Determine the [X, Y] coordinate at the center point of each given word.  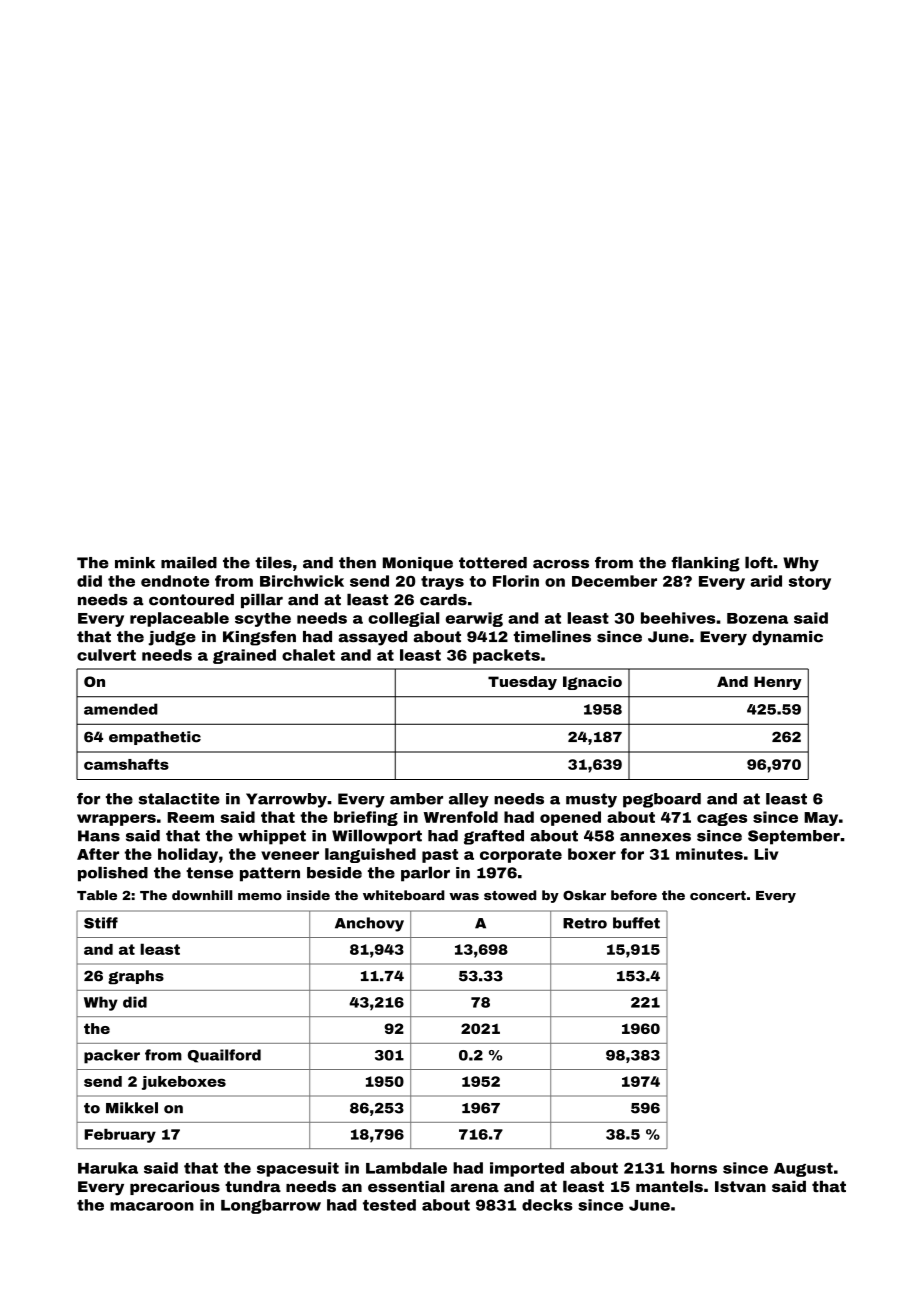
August [803, 1170]
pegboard [662, 800]
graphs [136, 977]
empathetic [155, 738]
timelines [552, 636]
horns [694, 1168]
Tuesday [522, 683]
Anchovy [369, 924]
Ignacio [592, 683]
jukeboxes [184, 1083]
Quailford [224, 1056]
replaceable [179, 619]
